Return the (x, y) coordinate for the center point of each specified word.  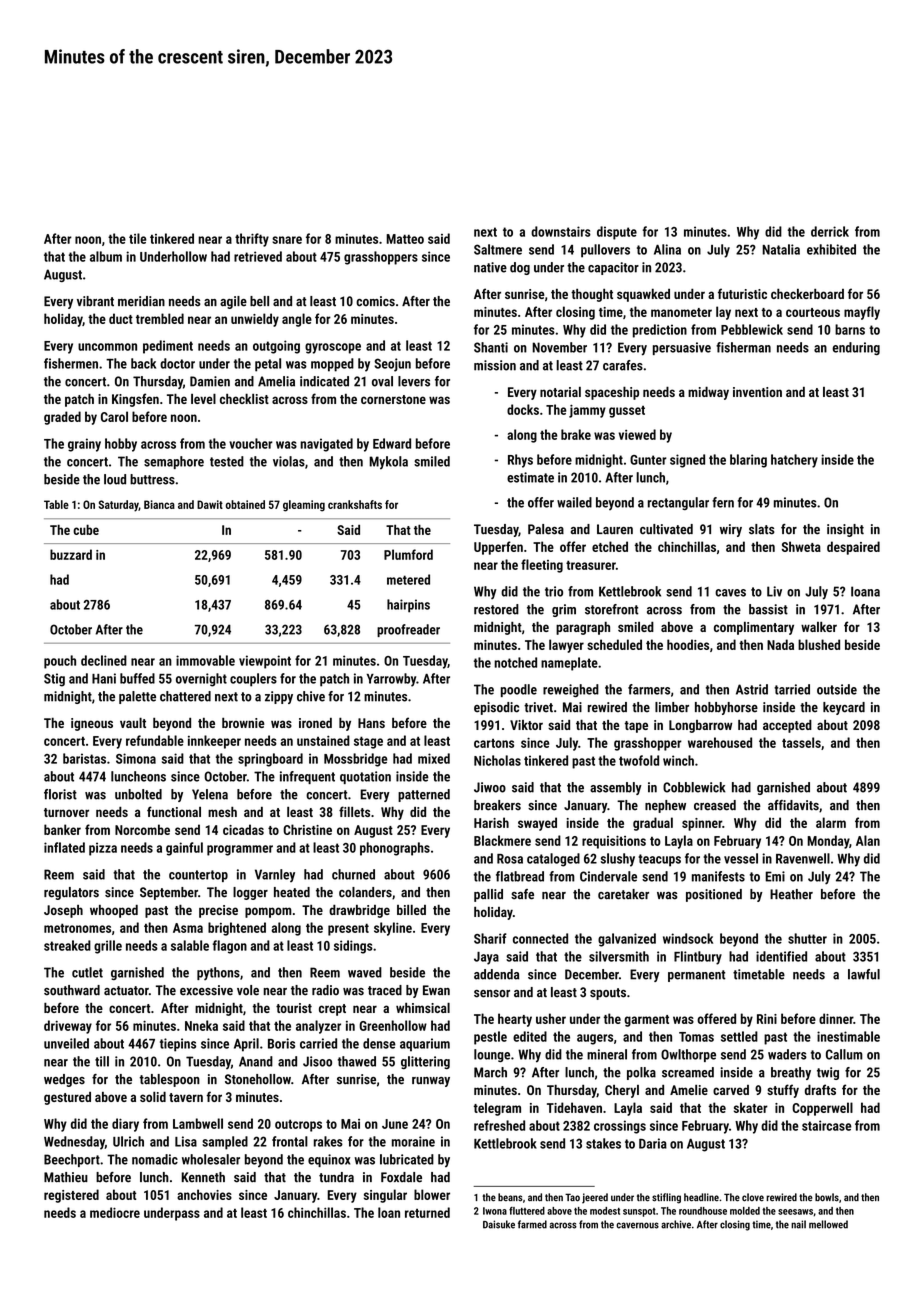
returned (427, 1212)
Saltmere (498, 249)
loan (389, 1212)
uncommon (107, 347)
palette (137, 697)
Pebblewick (752, 329)
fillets (354, 811)
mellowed (828, 1224)
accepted (787, 726)
